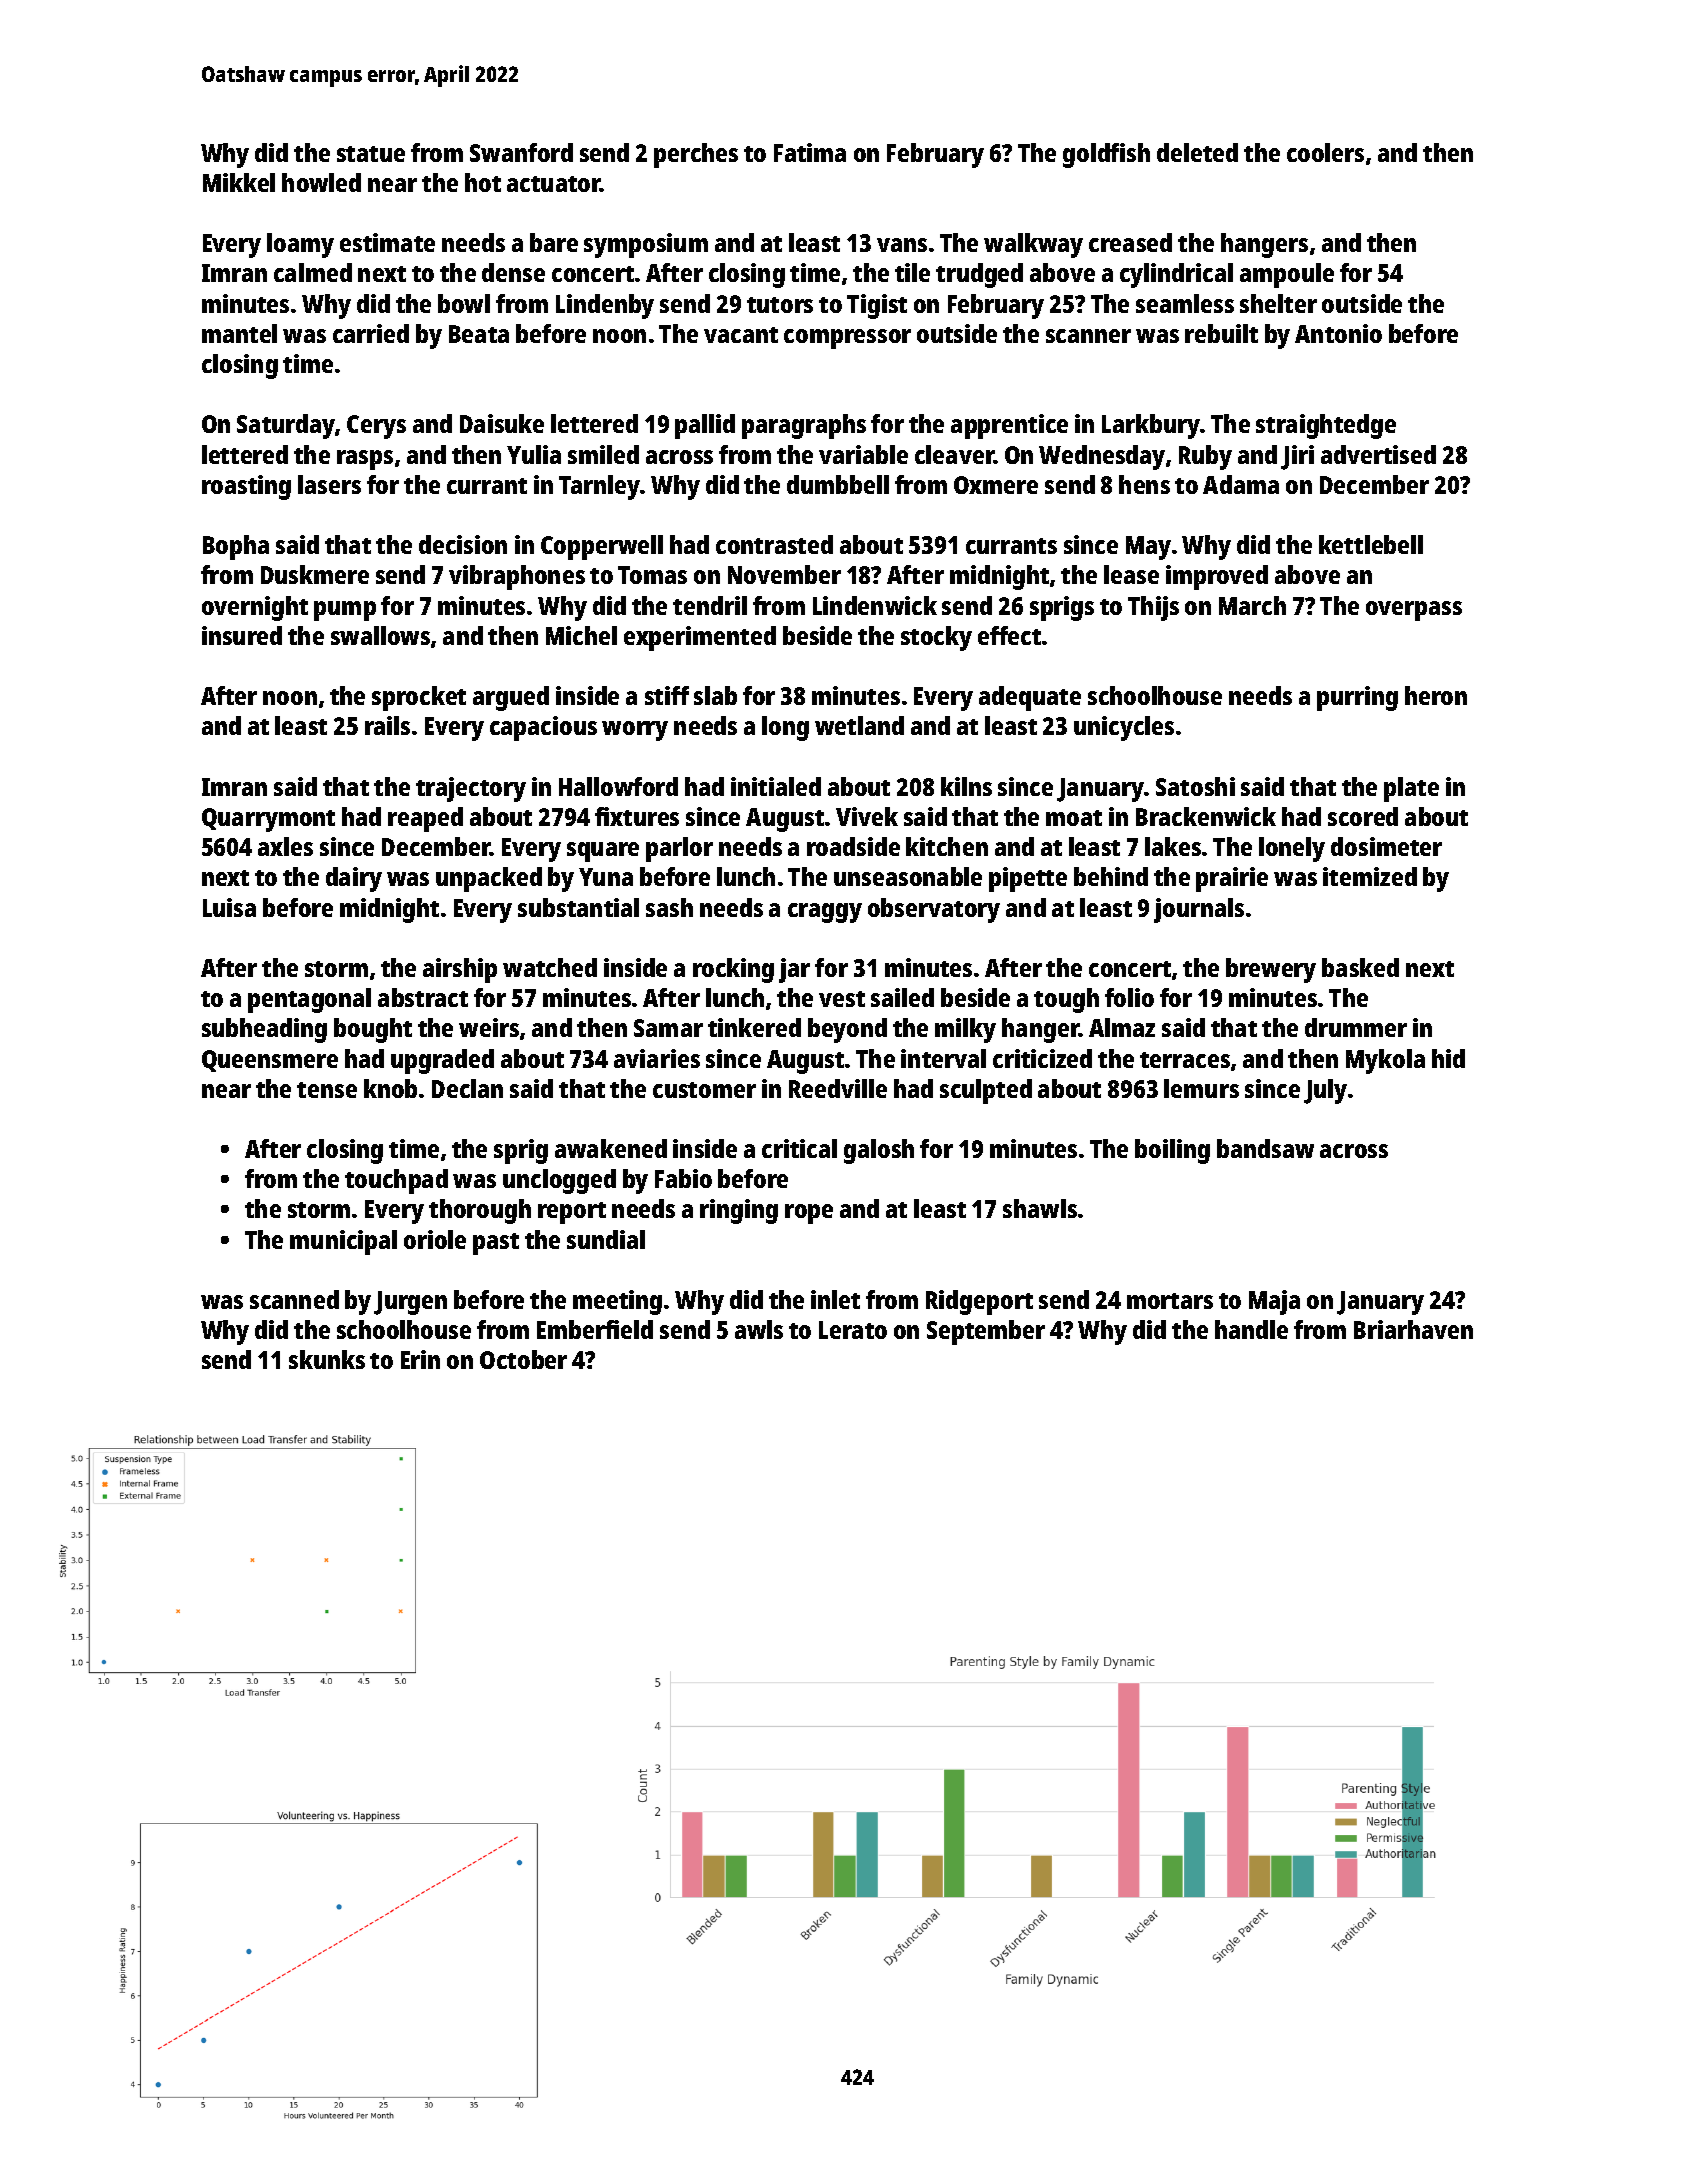 This page has width=1683, height=2178. What do you see at coordinates (327, 1359) in the page?
I see `skunks` at bounding box center [327, 1359].
